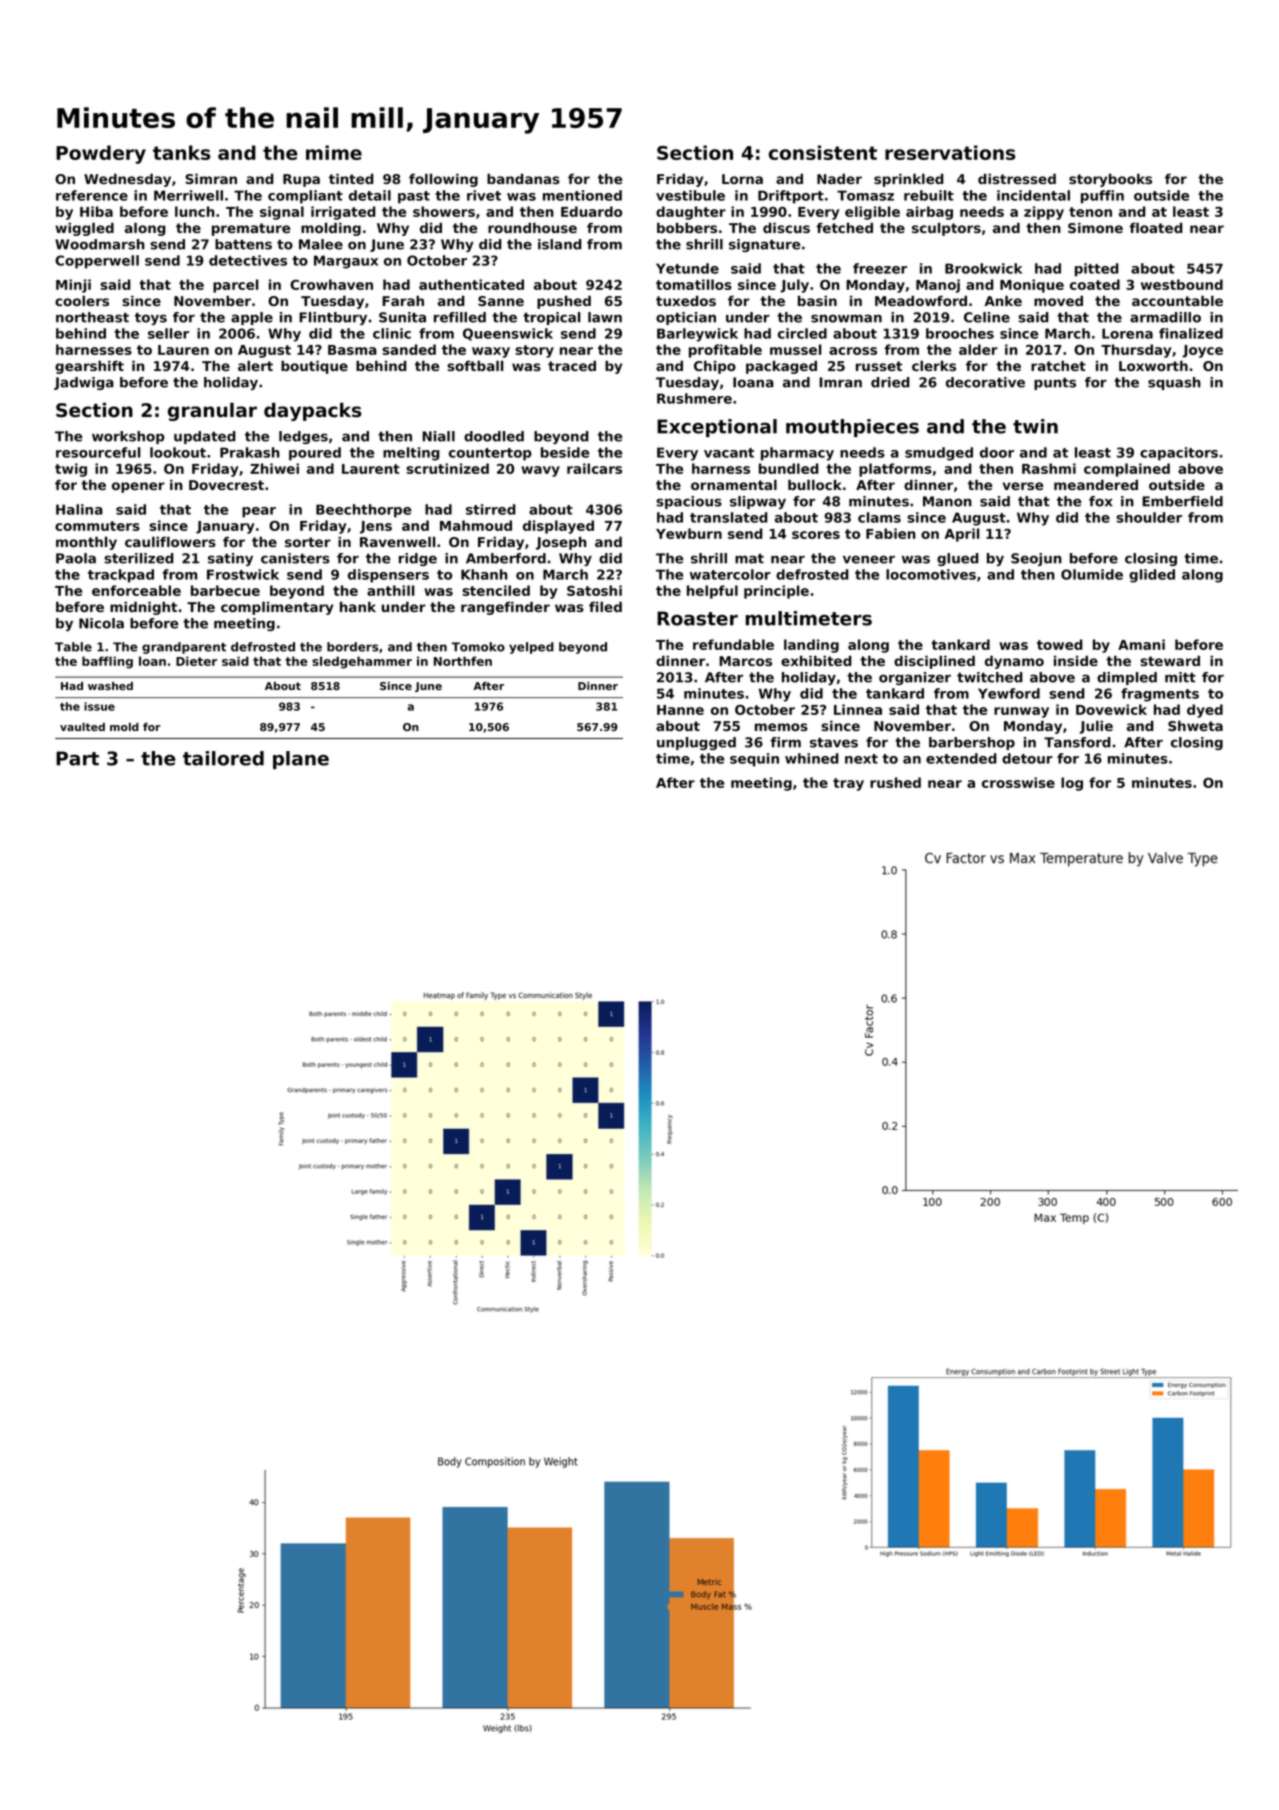 The width and height of the document is (1279, 1810). Describe the element at coordinates (77, 758) in the document. I see `Part` at that location.
